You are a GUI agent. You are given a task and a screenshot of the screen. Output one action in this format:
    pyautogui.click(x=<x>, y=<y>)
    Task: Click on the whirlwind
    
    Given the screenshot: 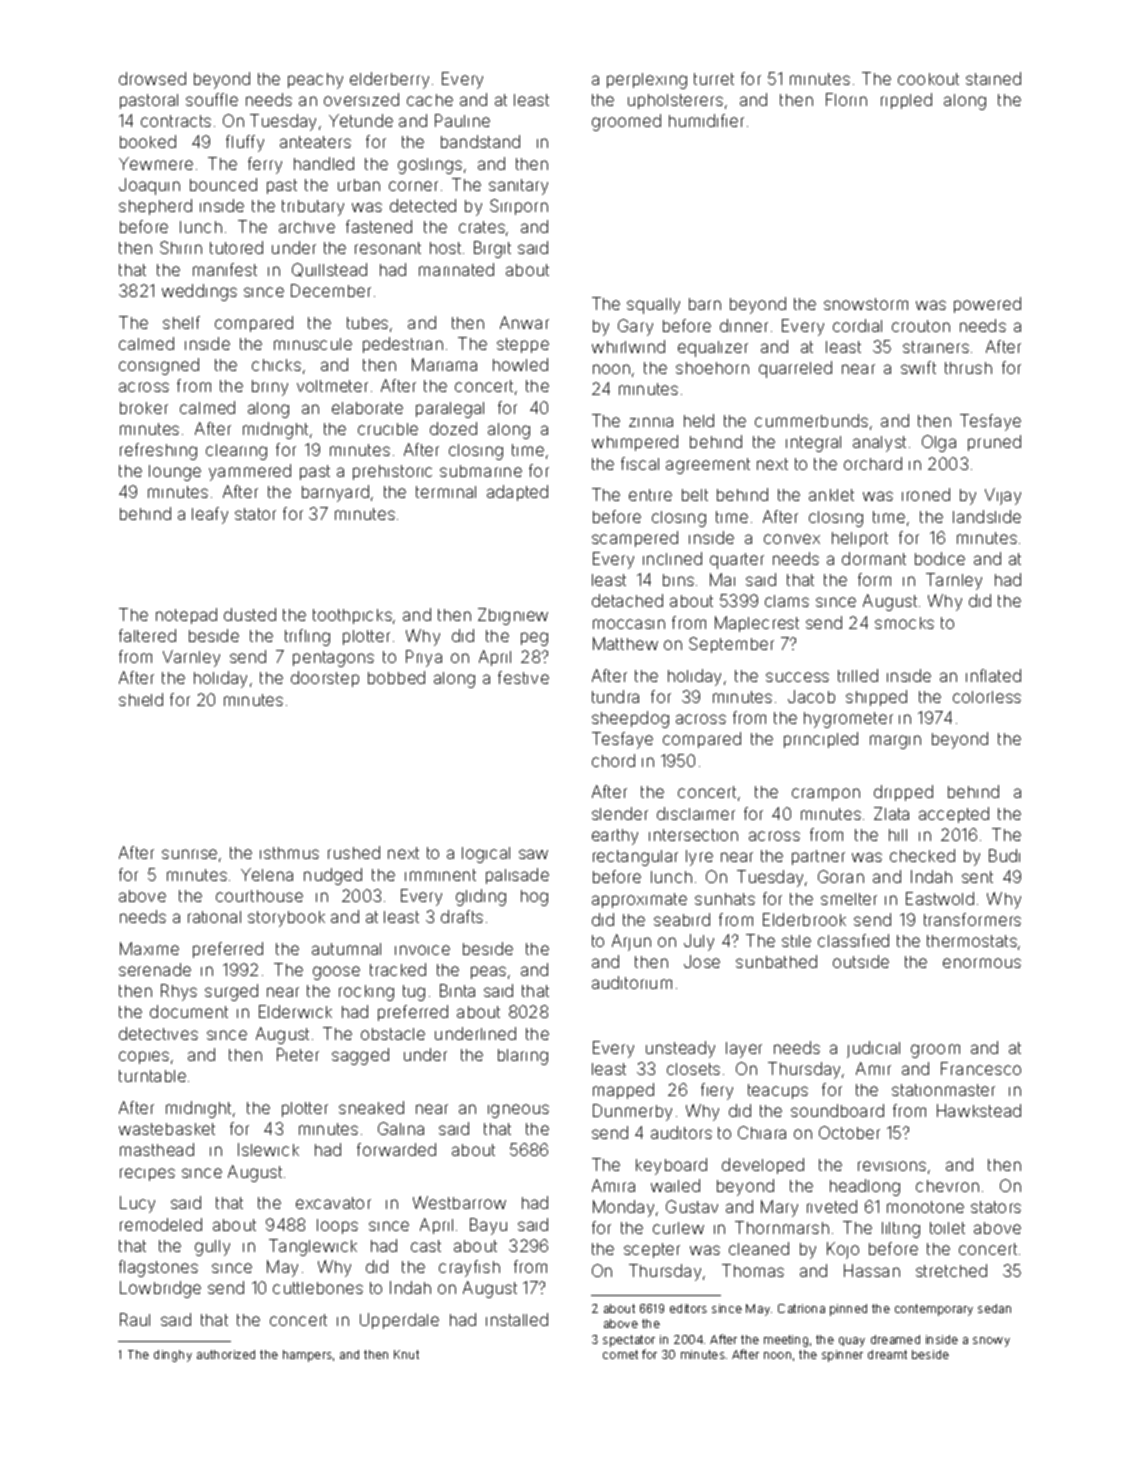 What is the action you would take?
    pyautogui.click(x=628, y=346)
